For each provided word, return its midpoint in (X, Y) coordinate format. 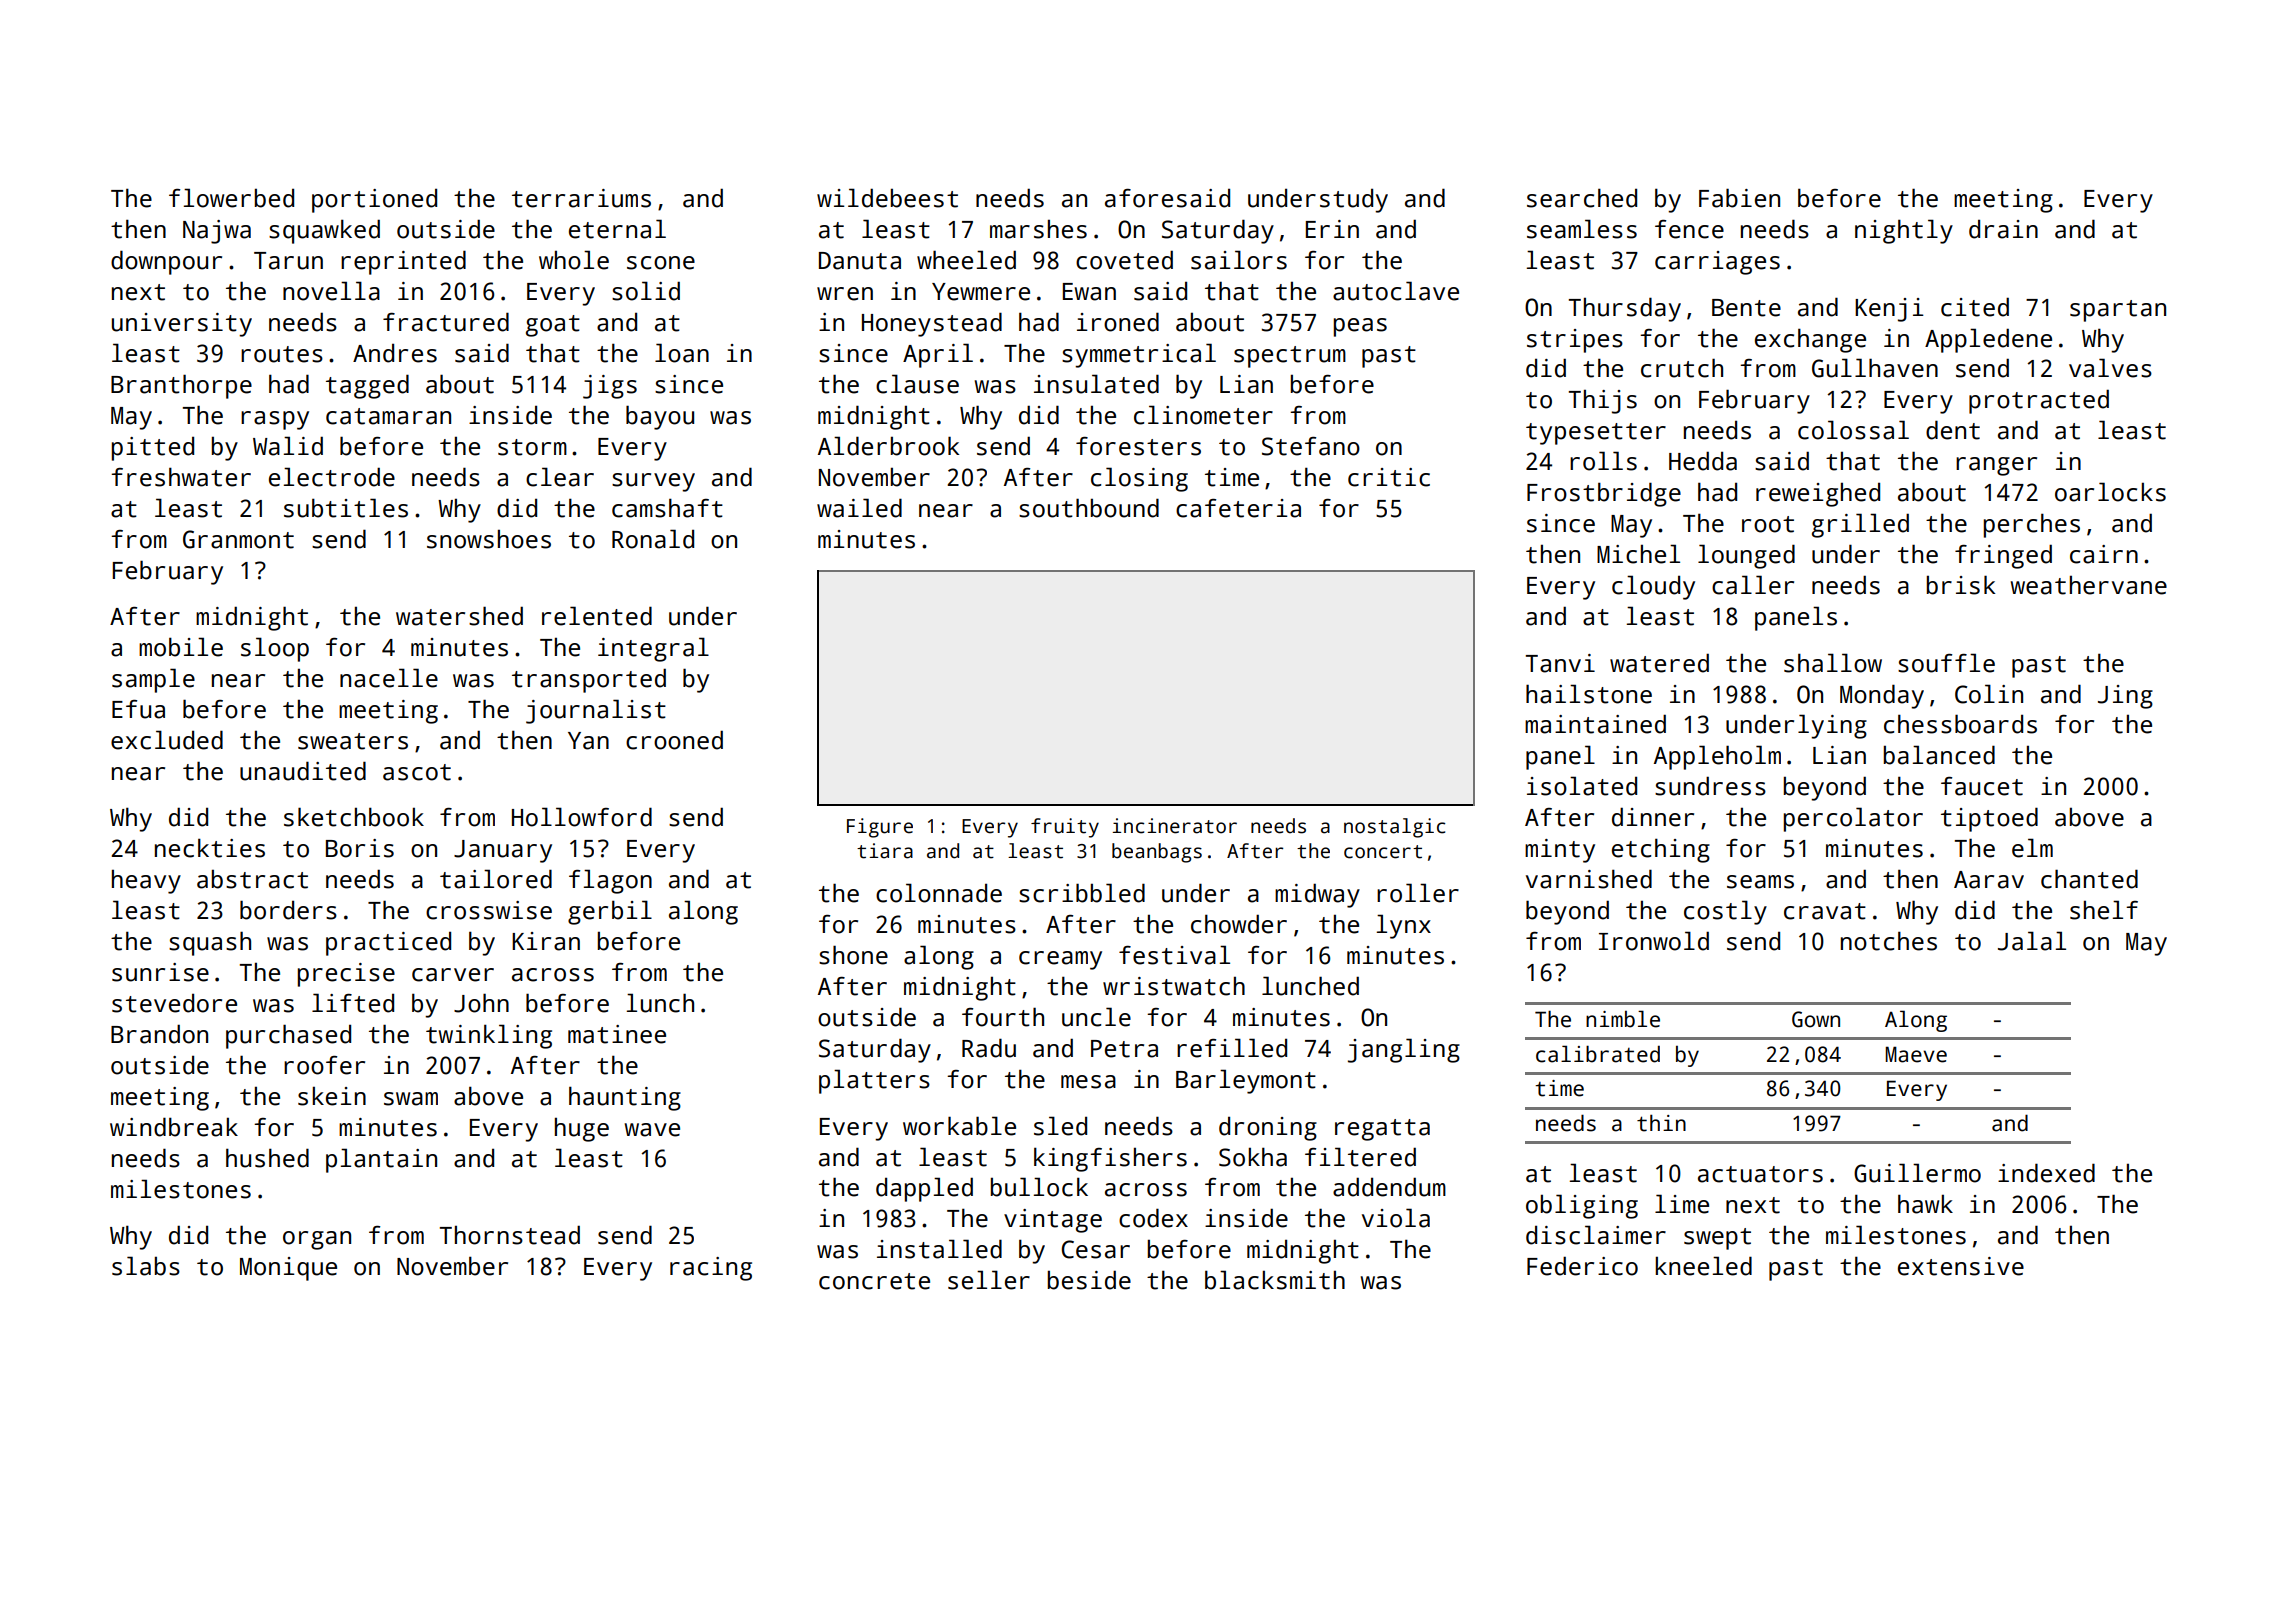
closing (1139, 479)
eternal (617, 229)
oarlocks (2110, 492)
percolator (1853, 819)
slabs (146, 1266)
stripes (1575, 341)
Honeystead (932, 324)
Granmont (238, 539)
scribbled (1082, 893)
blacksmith (1275, 1280)
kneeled (1703, 1266)
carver (453, 975)
